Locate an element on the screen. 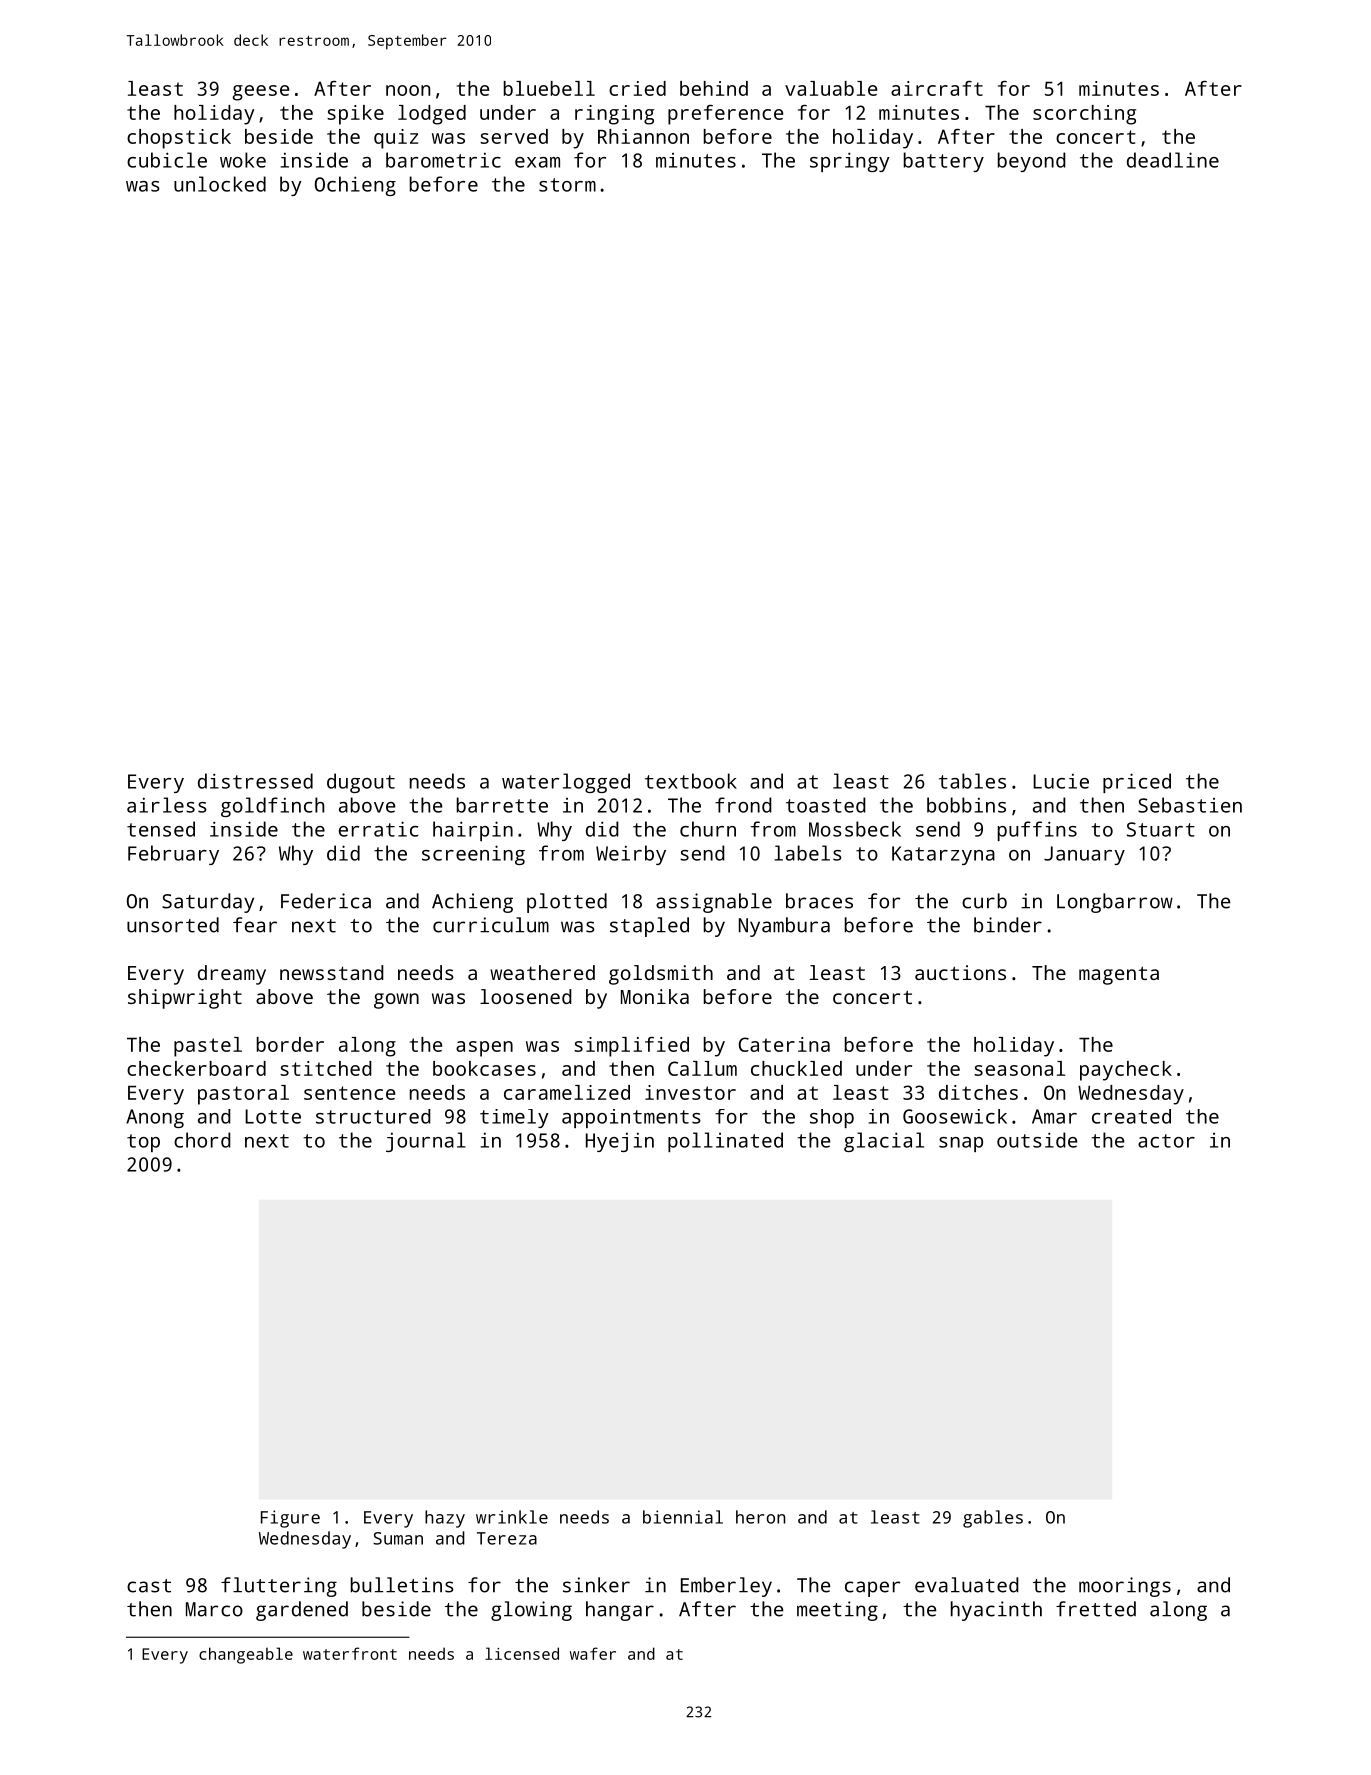 The image size is (1371, 1775). actor is located at coordinates (1166, 1141).
